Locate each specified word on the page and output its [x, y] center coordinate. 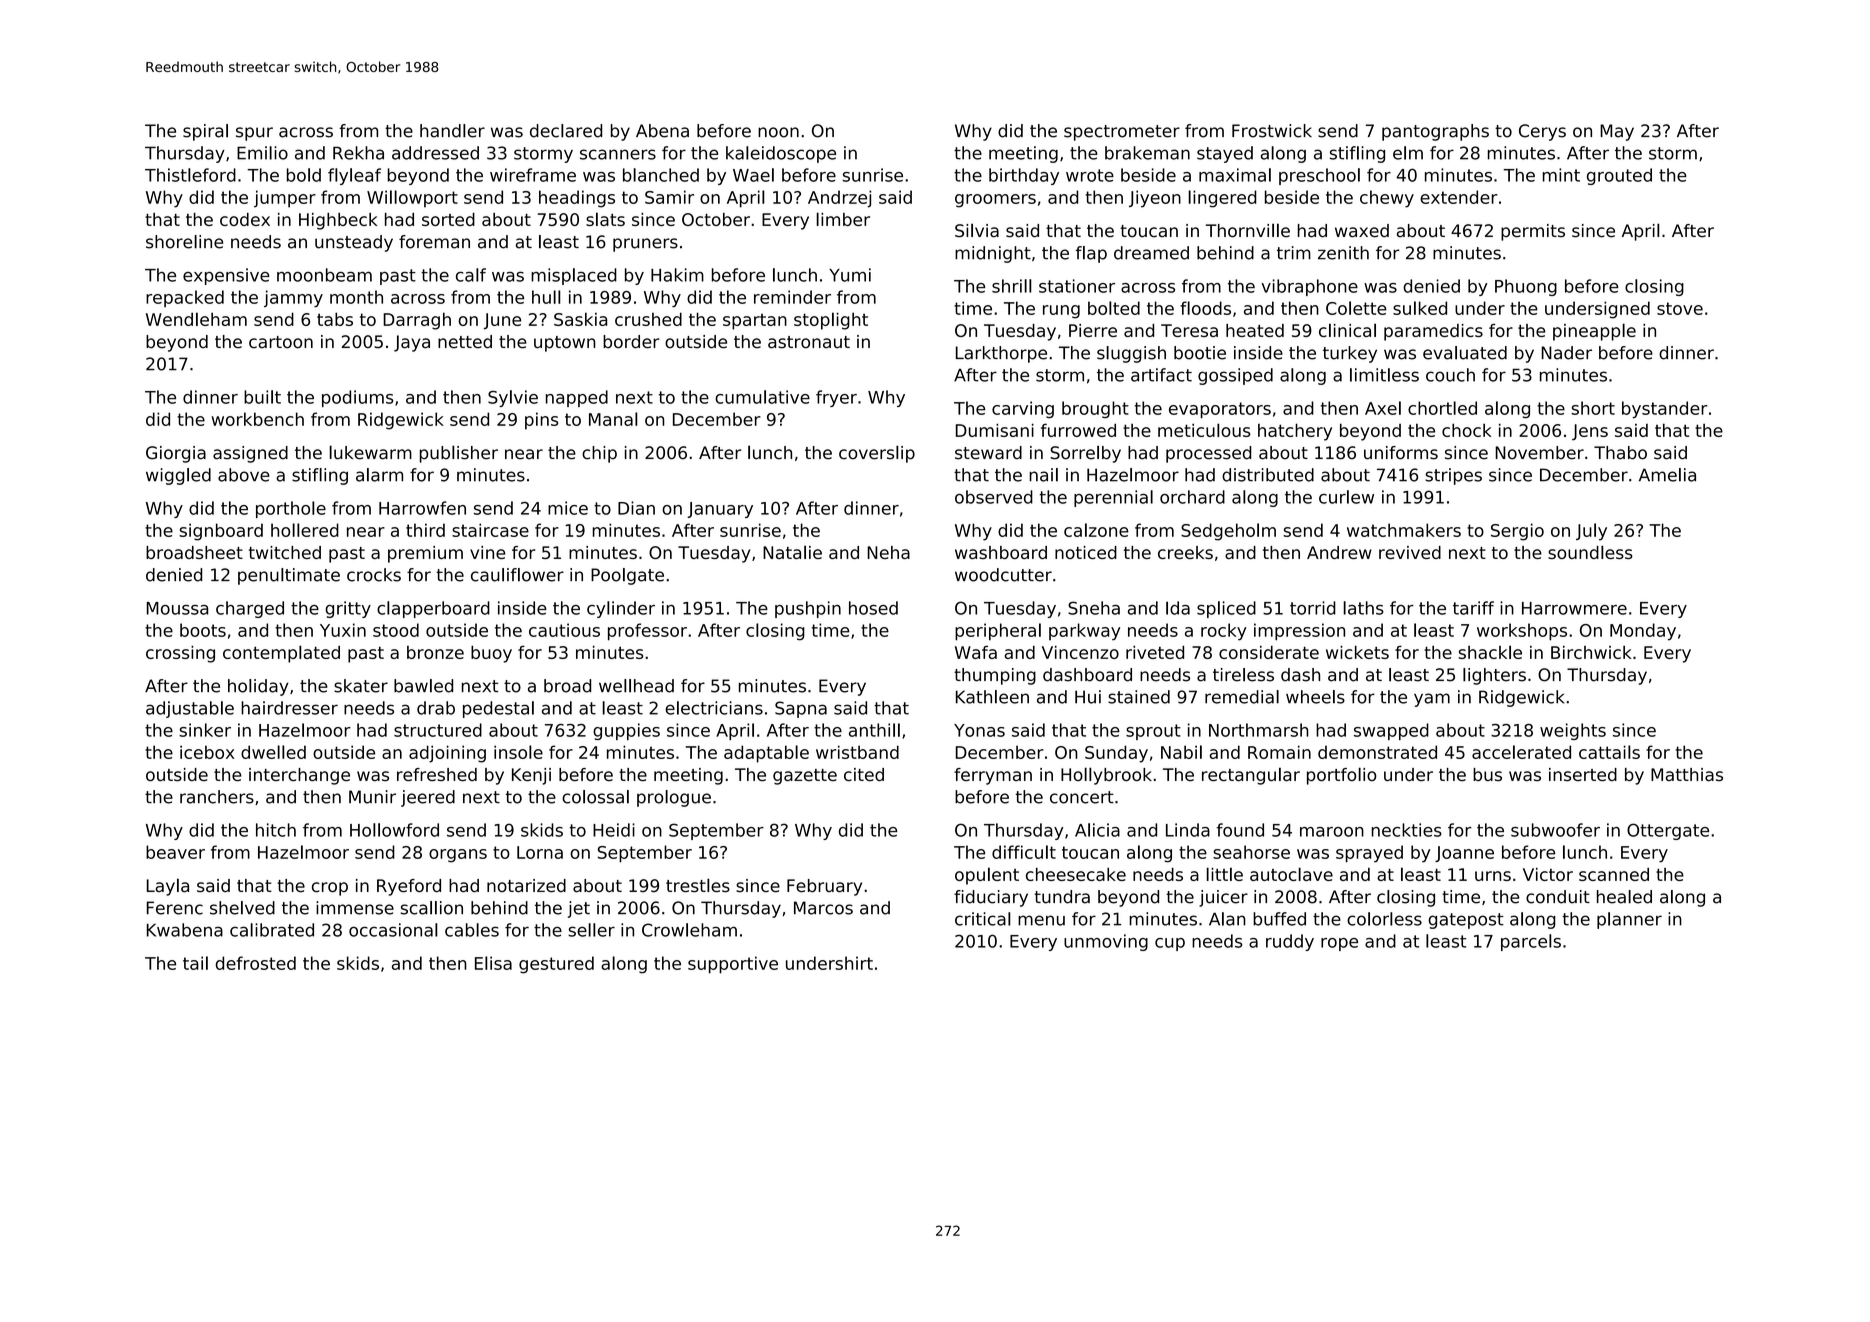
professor [647, 632]
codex [245, 219]
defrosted [256, 963]
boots [203, 630]
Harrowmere [1574, 608]
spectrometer [1122, 133]
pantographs [1435, 132]
